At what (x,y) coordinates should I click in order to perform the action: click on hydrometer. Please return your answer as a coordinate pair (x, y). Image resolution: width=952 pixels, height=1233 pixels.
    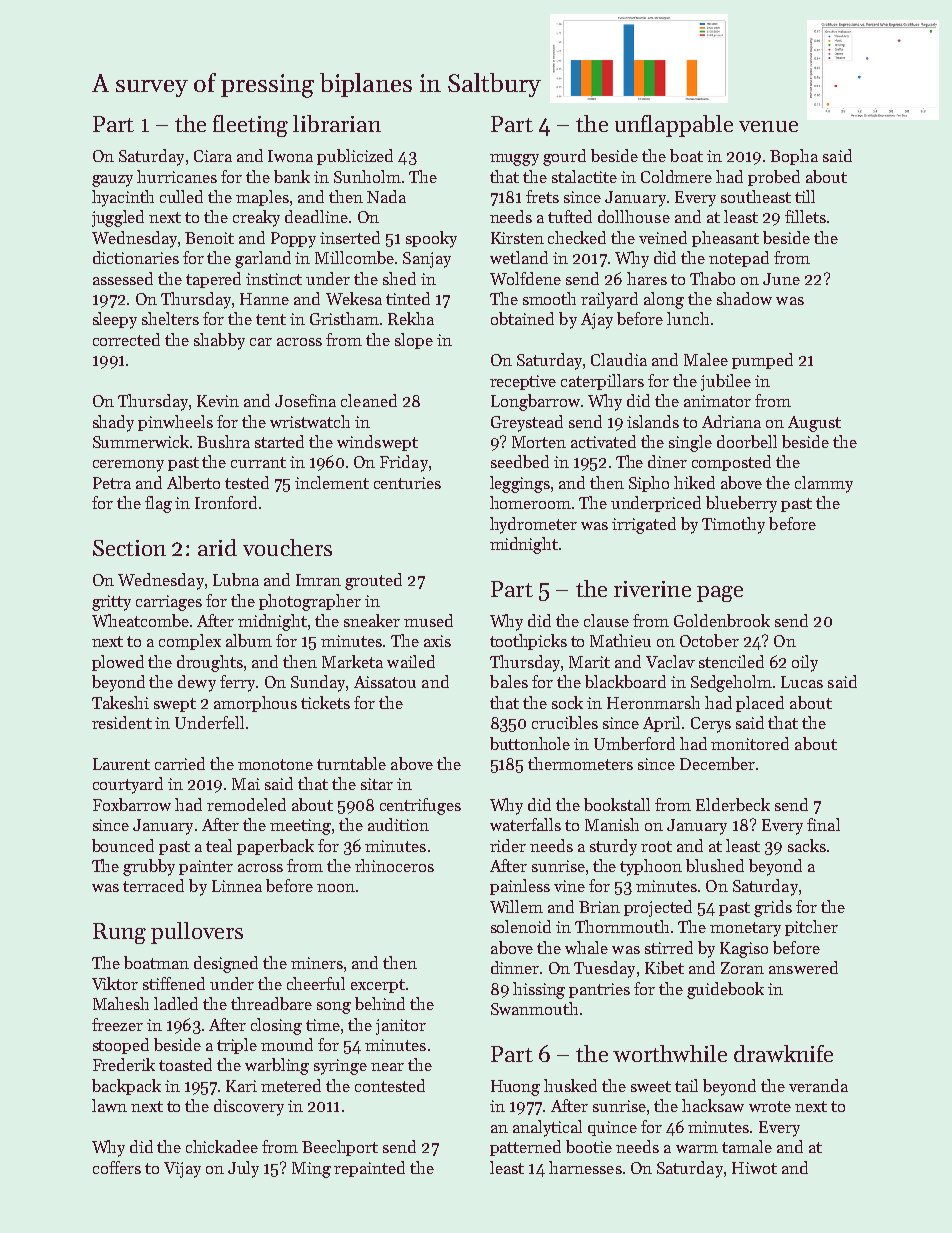
    Looking at the image, I should click on (533, 525).
